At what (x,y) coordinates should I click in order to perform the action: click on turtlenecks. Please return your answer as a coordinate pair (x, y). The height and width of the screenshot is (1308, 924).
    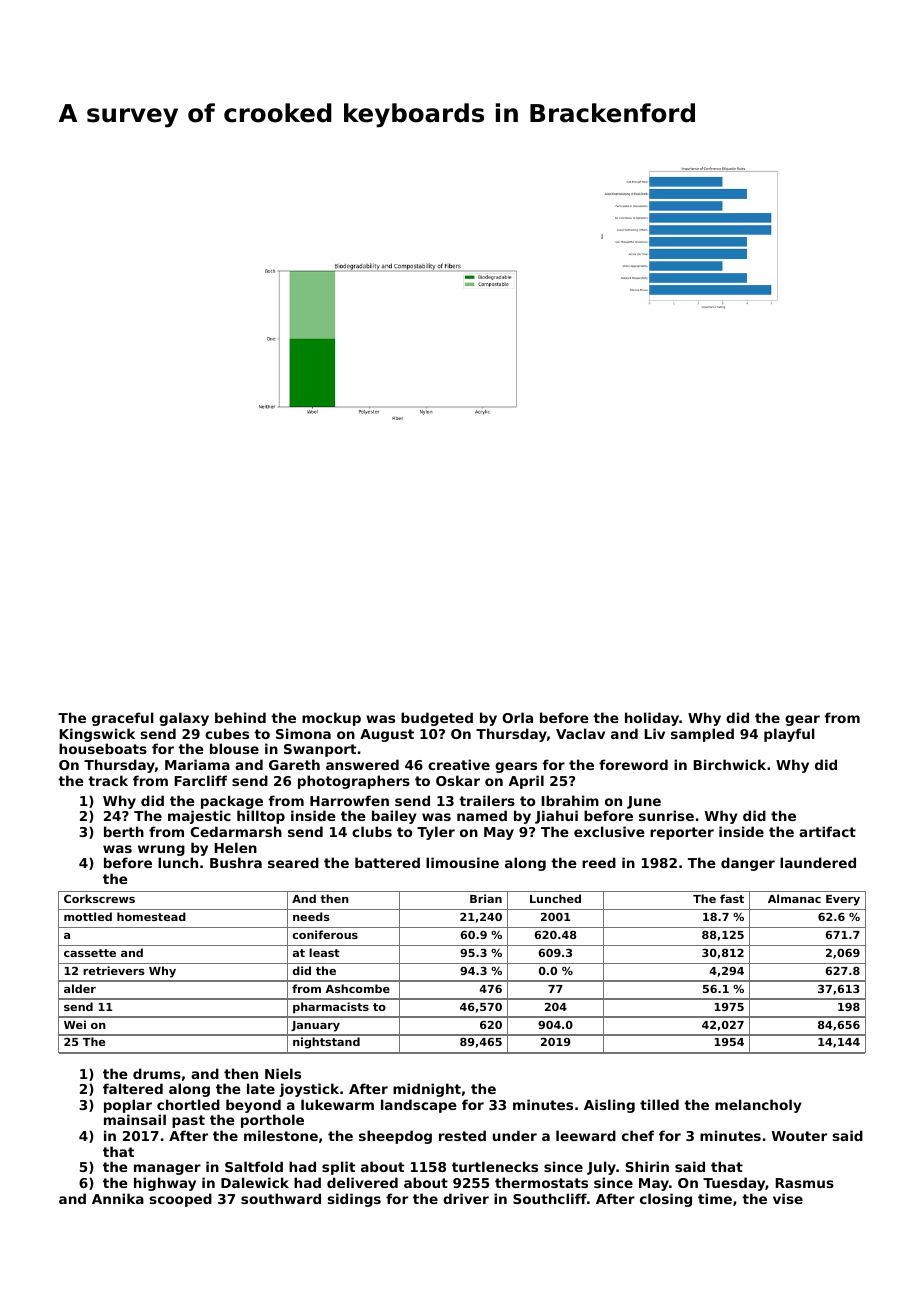
    Looking at the image, I should click on (495, 1166).
